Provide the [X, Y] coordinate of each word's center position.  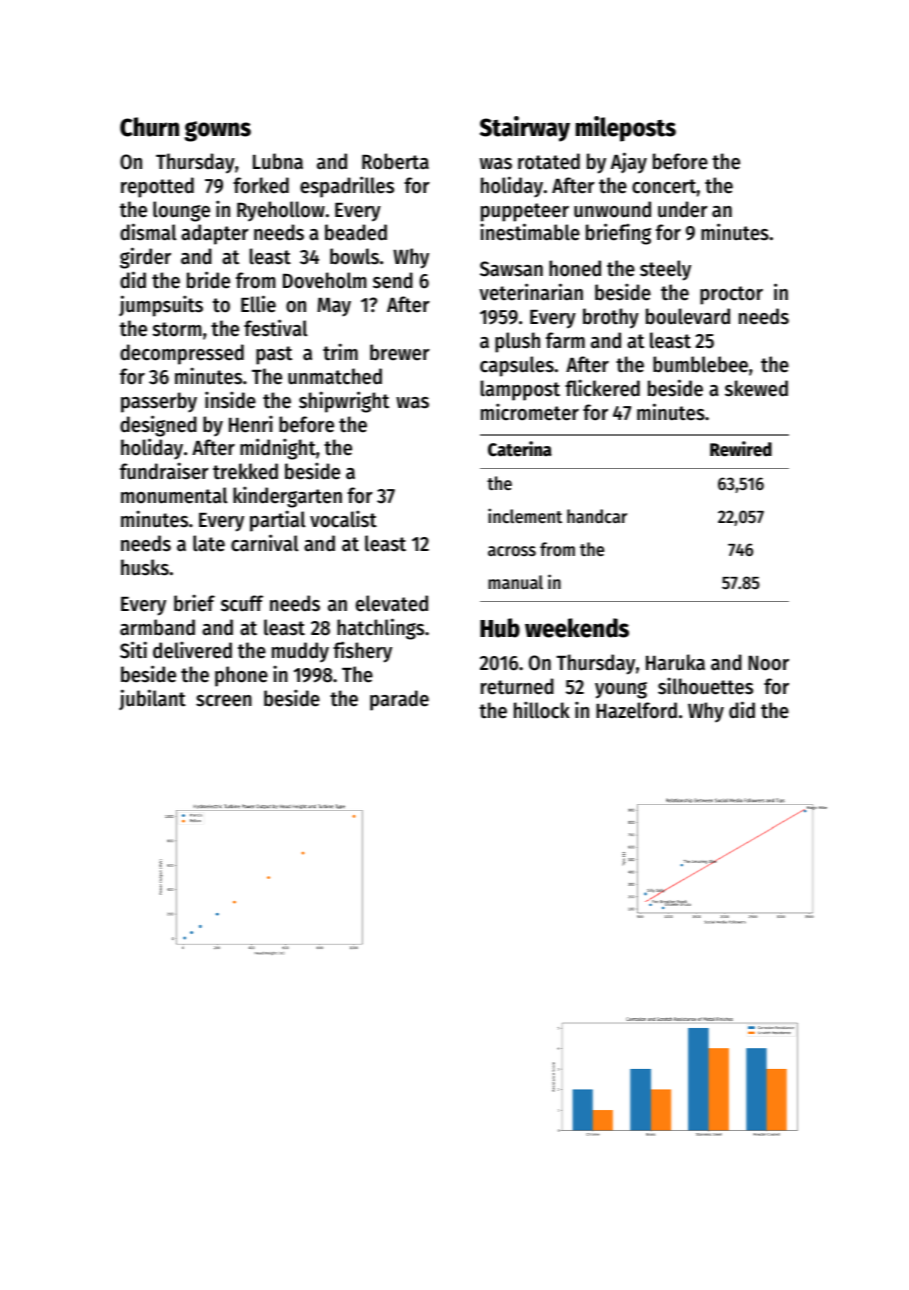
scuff [242, 603]
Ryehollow [281, 211]
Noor [768, 663]
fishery [362, 652]
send [393, 280]
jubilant [152, 699]
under [683, 209]
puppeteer [525, 212]
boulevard [688, 316]
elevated [392, 603]
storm [177, 329]
